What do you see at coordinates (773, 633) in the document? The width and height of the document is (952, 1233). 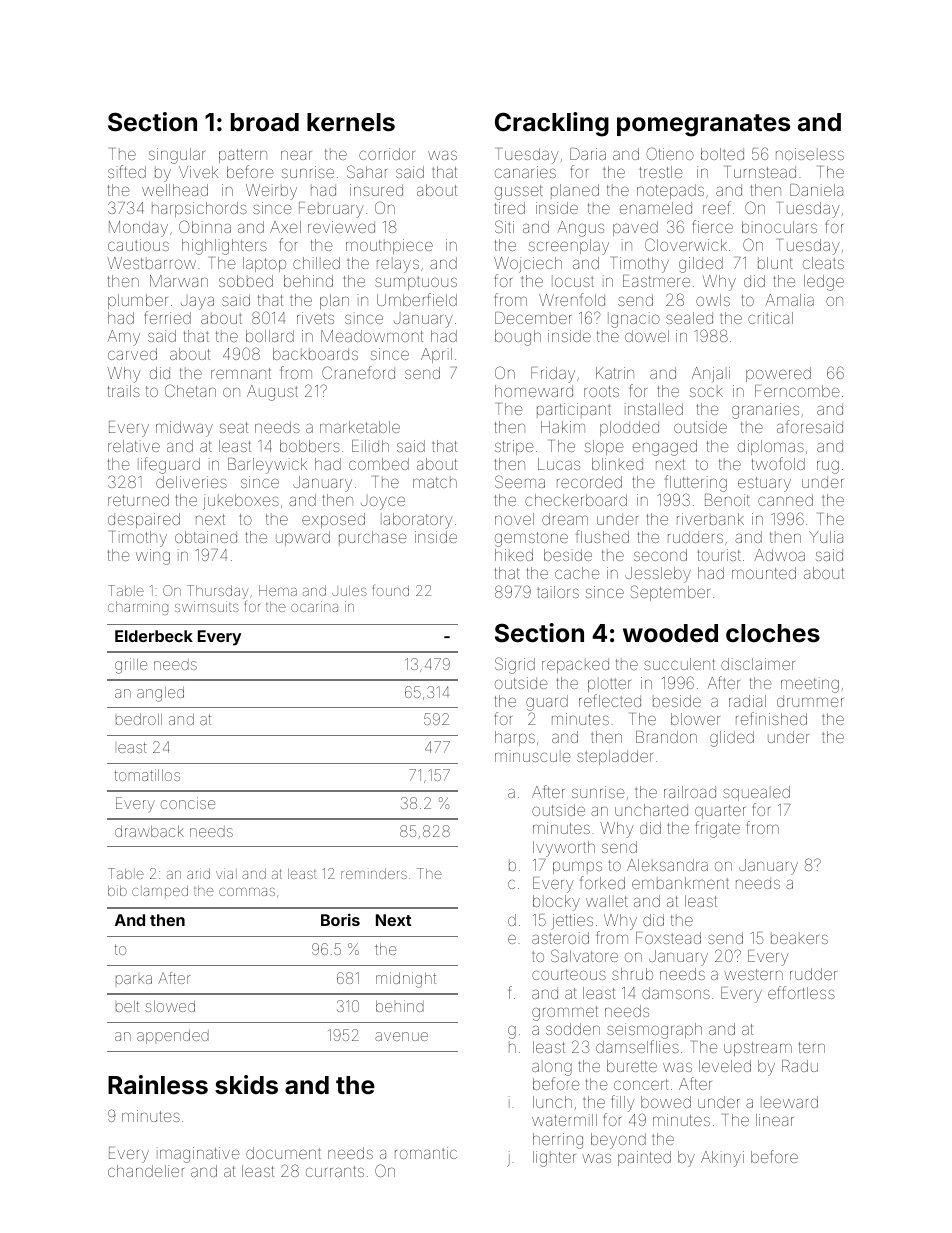 I see `cloches` at bounding box center [773, 633].
